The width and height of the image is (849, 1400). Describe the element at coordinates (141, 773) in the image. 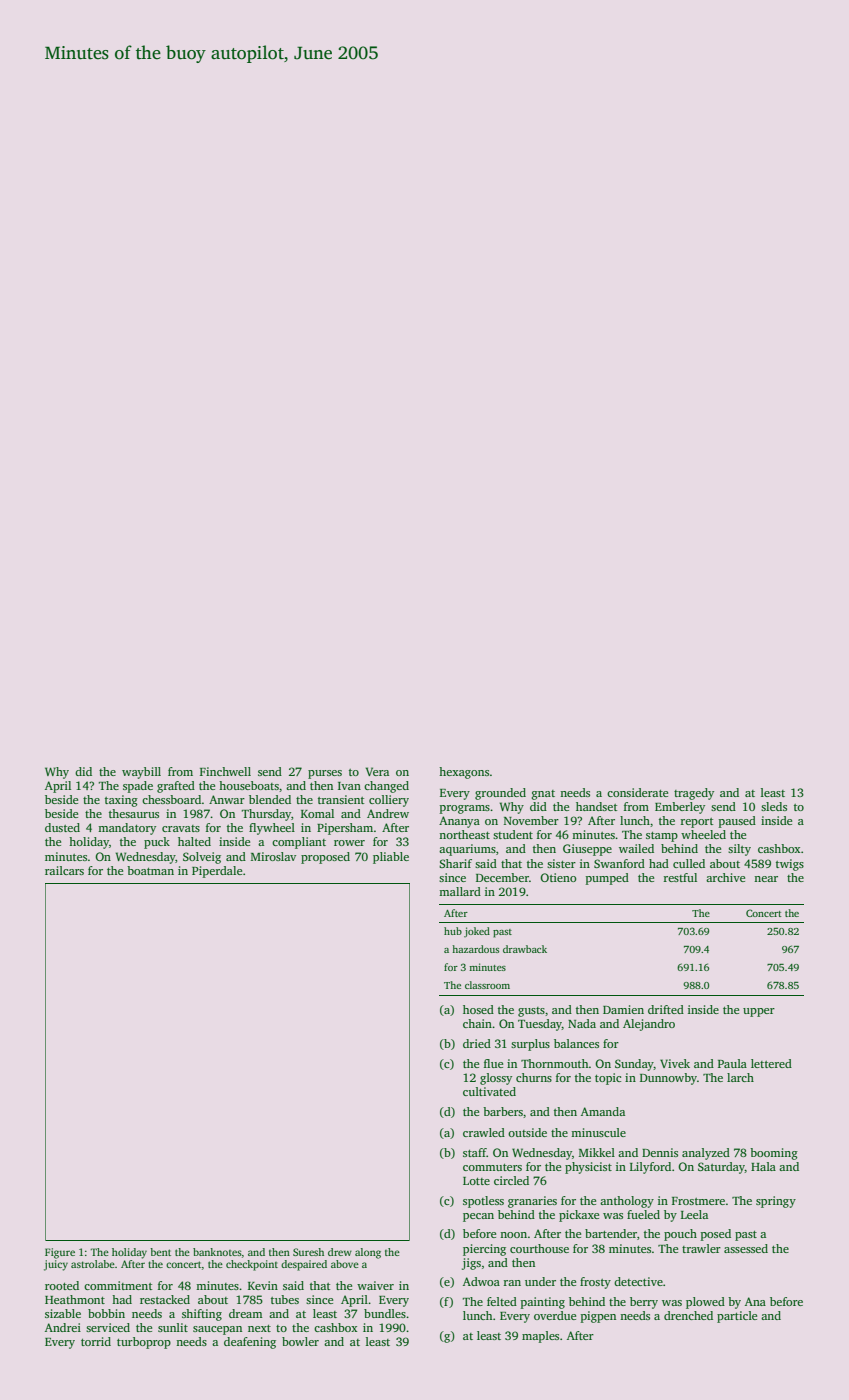

I see `waybill` at that location.
